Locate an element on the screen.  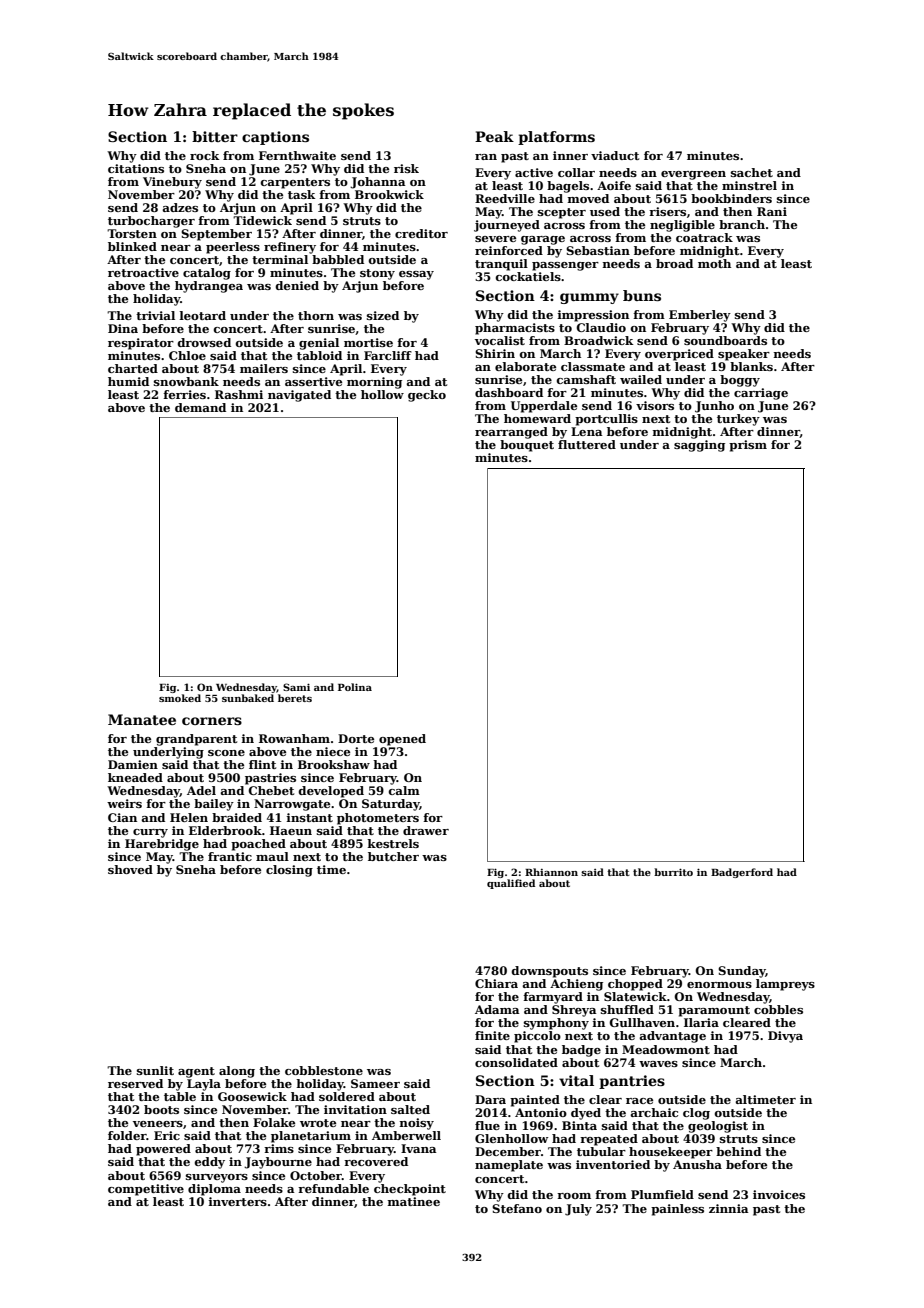
shuffled is located at coordinates (627, 1009).
